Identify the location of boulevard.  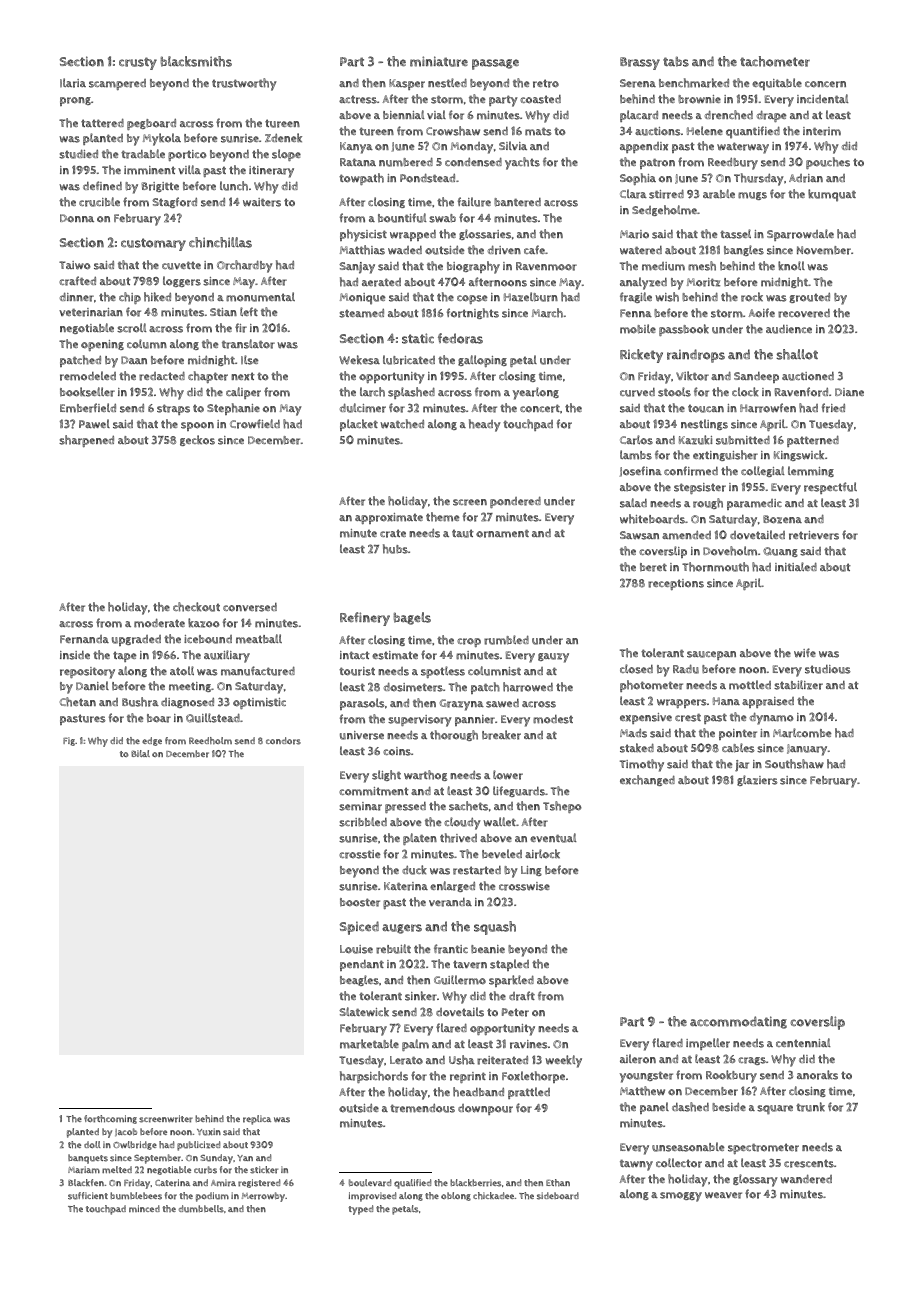
(370, 1183).
